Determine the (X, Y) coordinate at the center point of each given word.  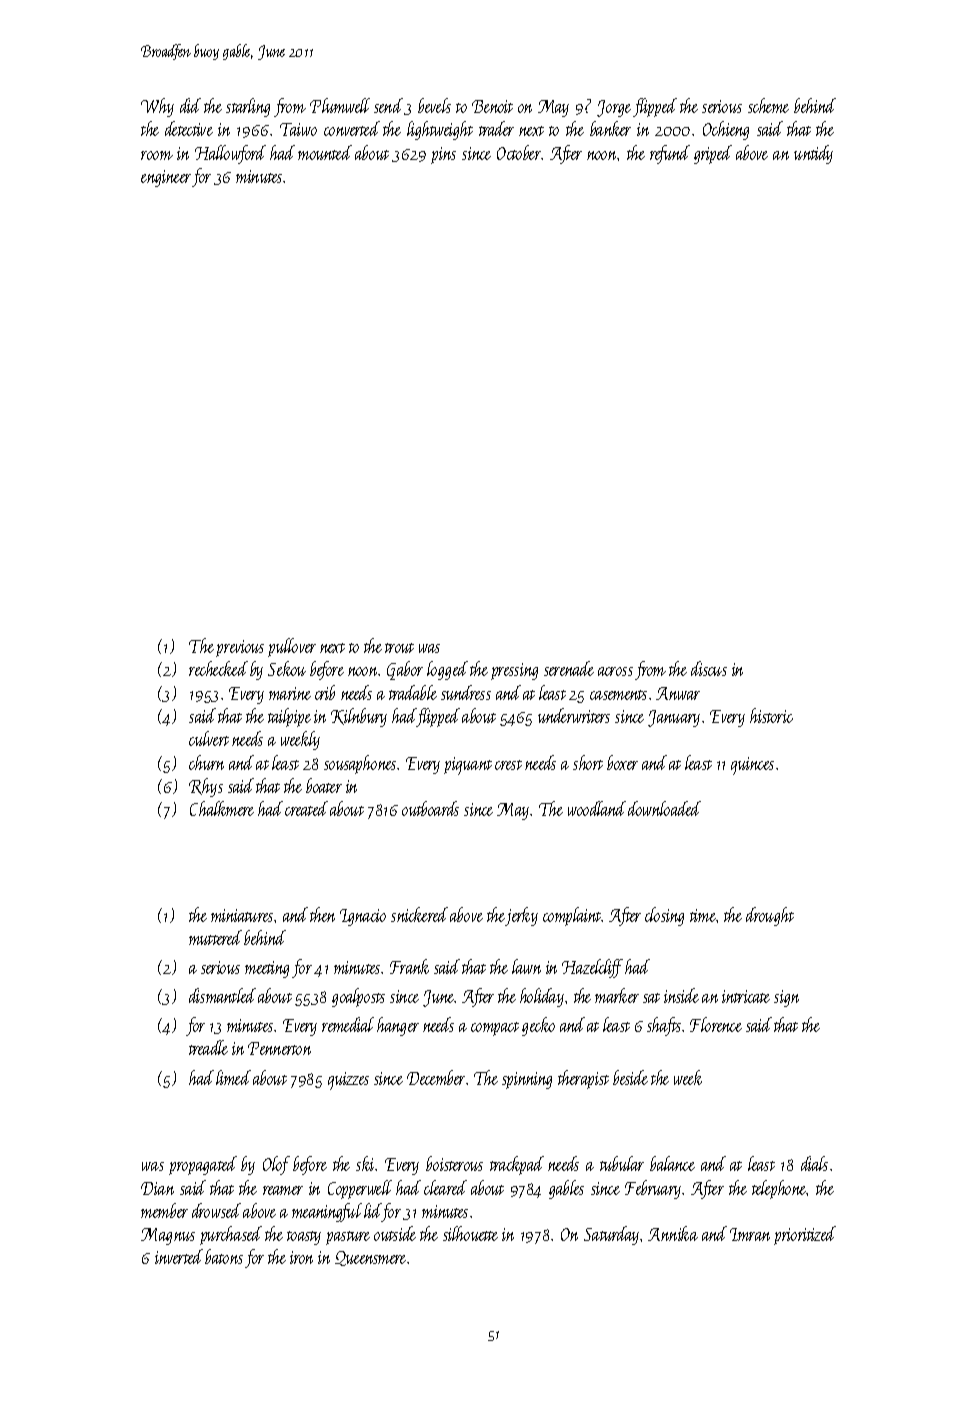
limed (233, 1077)
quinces (752, 766)
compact (495, 1029)
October (519, 152)
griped (713, 154)
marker (617, 995)
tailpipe (289, 717)
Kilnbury (359, 717)
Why (157, 107)
